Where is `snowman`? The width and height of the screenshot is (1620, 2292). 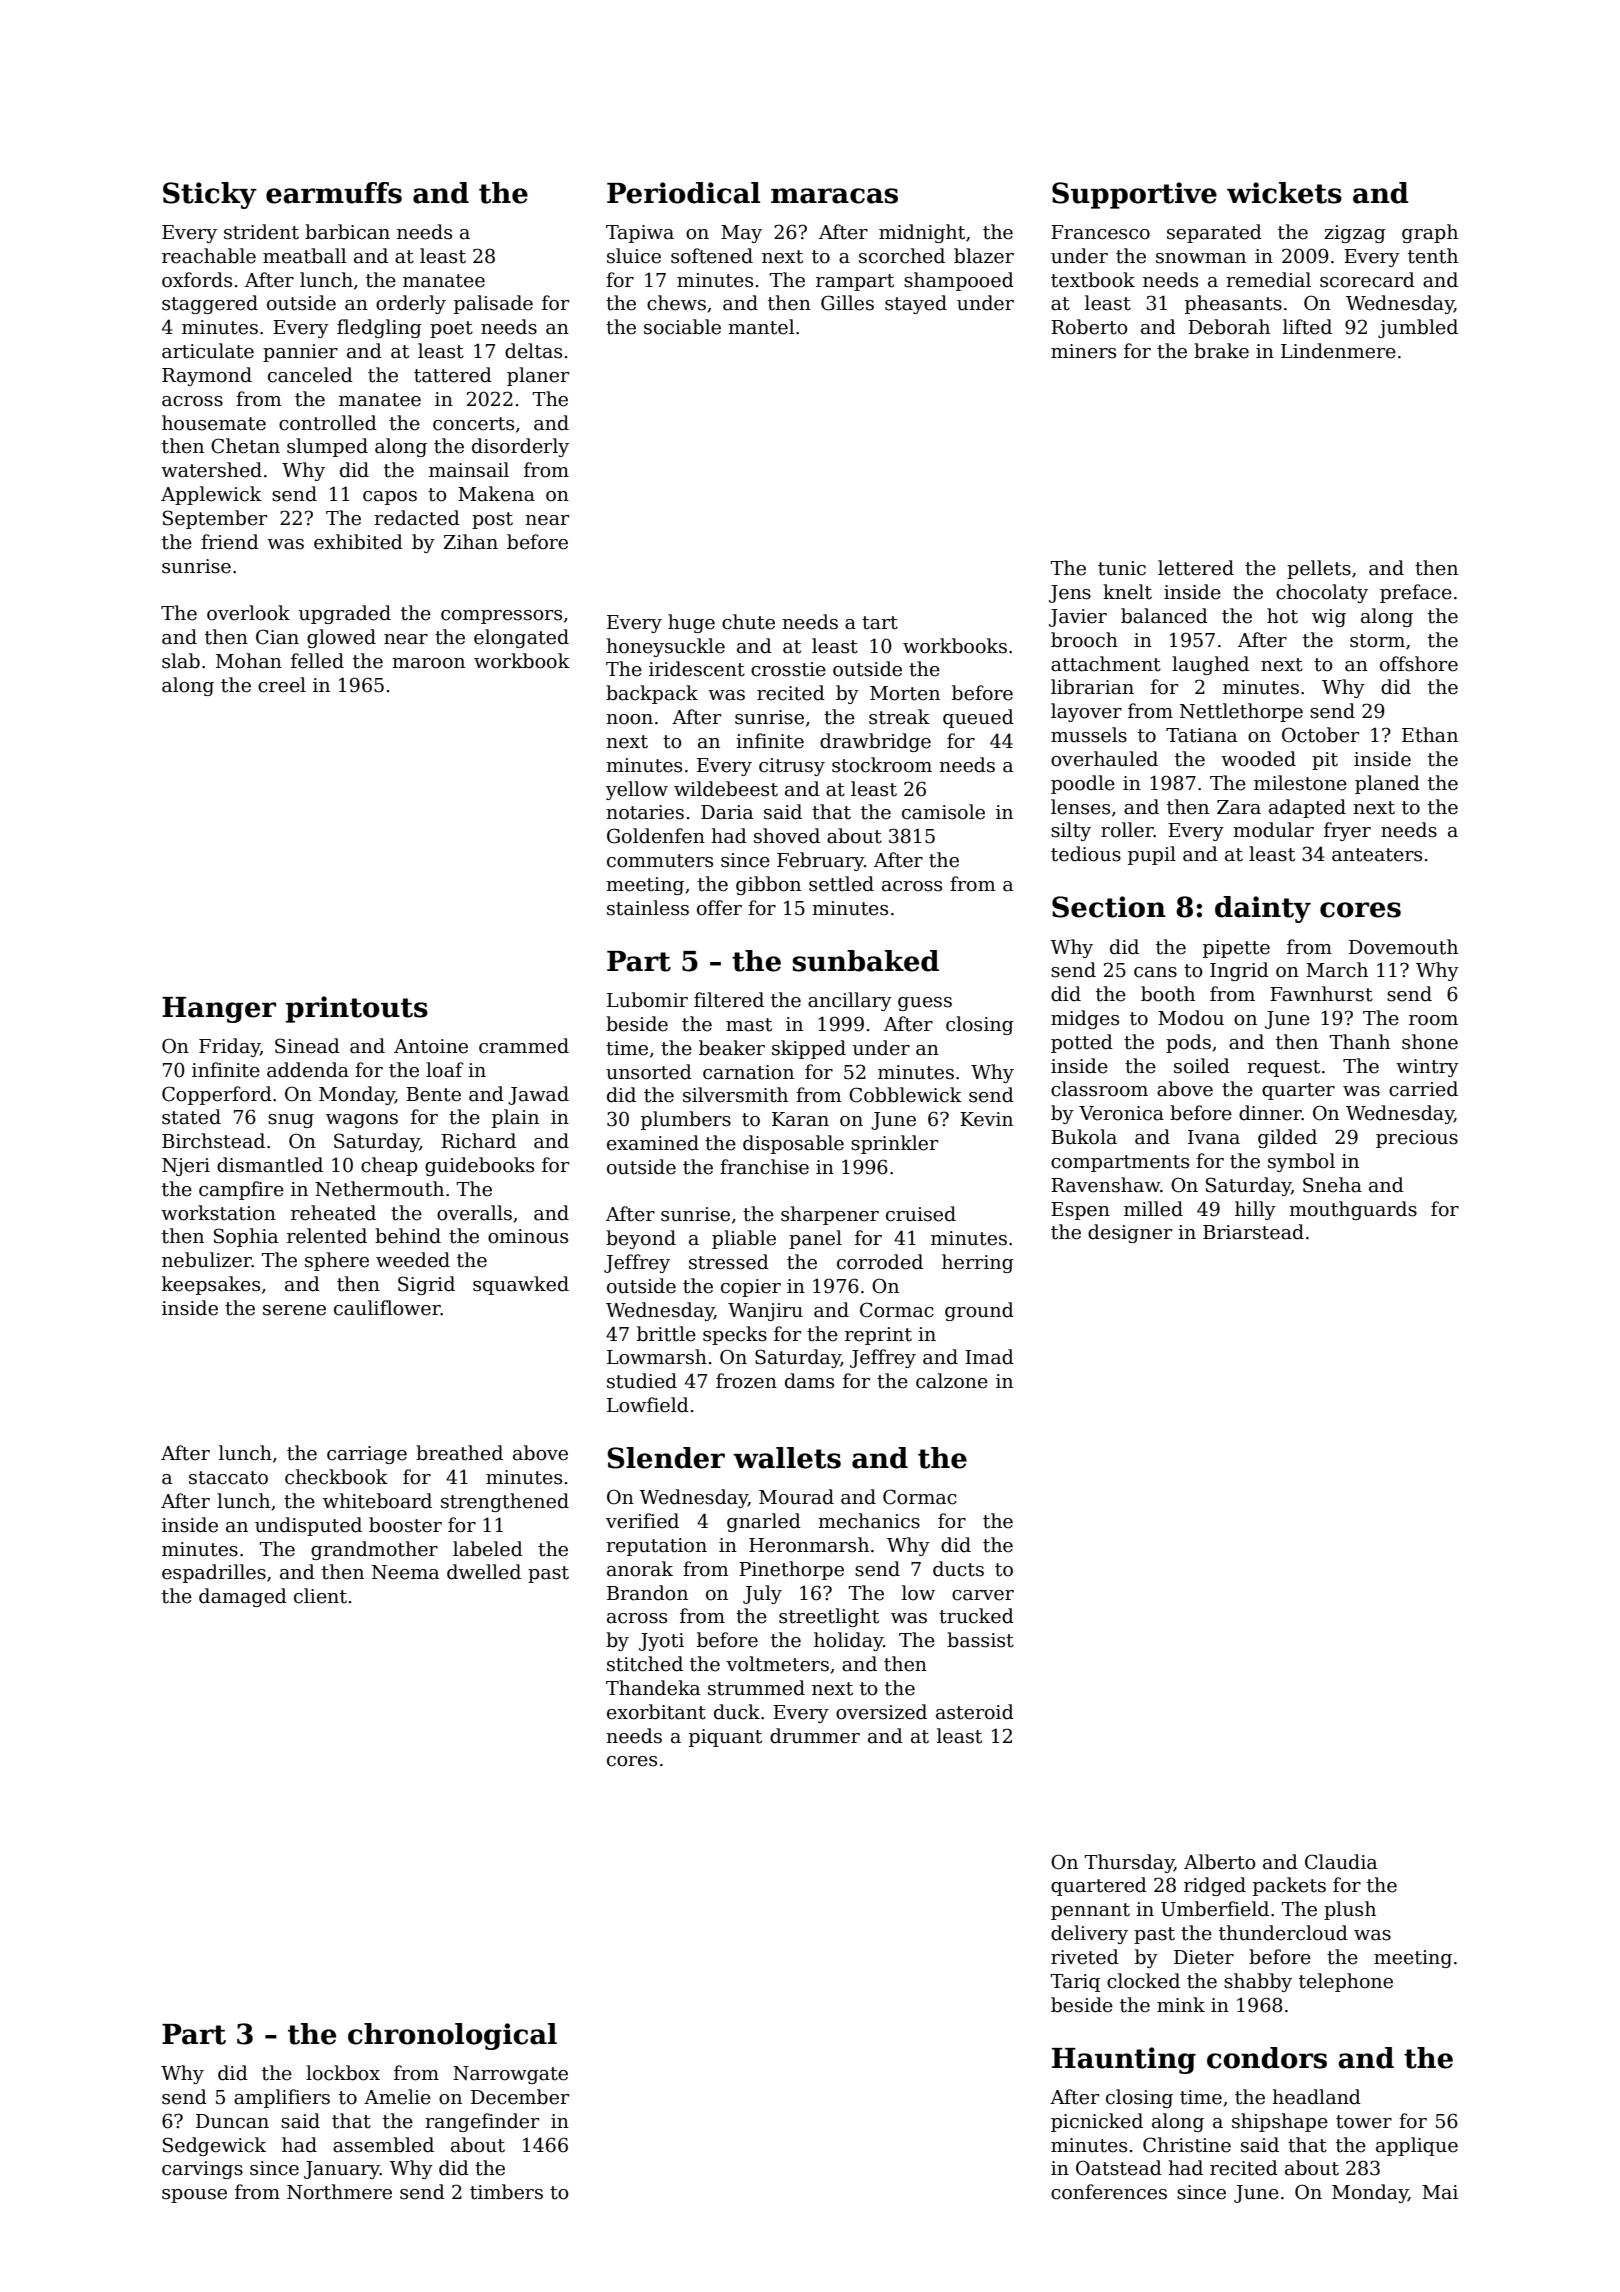
snowman is located at coordinates (1201, 258).
